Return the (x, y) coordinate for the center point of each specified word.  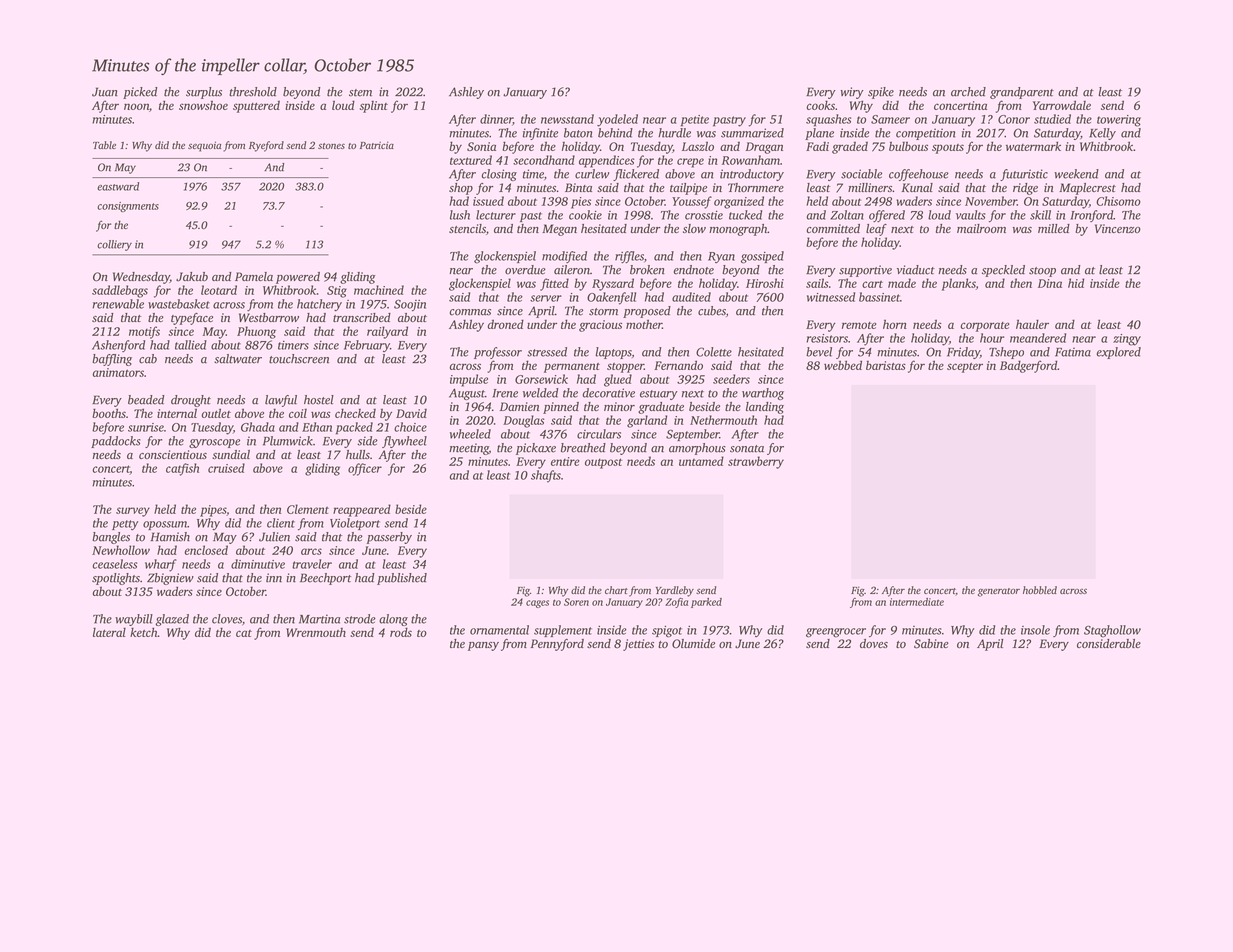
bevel (819, 352)
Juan (105, 92)
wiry (852, 93)
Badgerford (1028, 366)
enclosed (206, 550)
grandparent (1022, 93)
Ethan (317, 427)
